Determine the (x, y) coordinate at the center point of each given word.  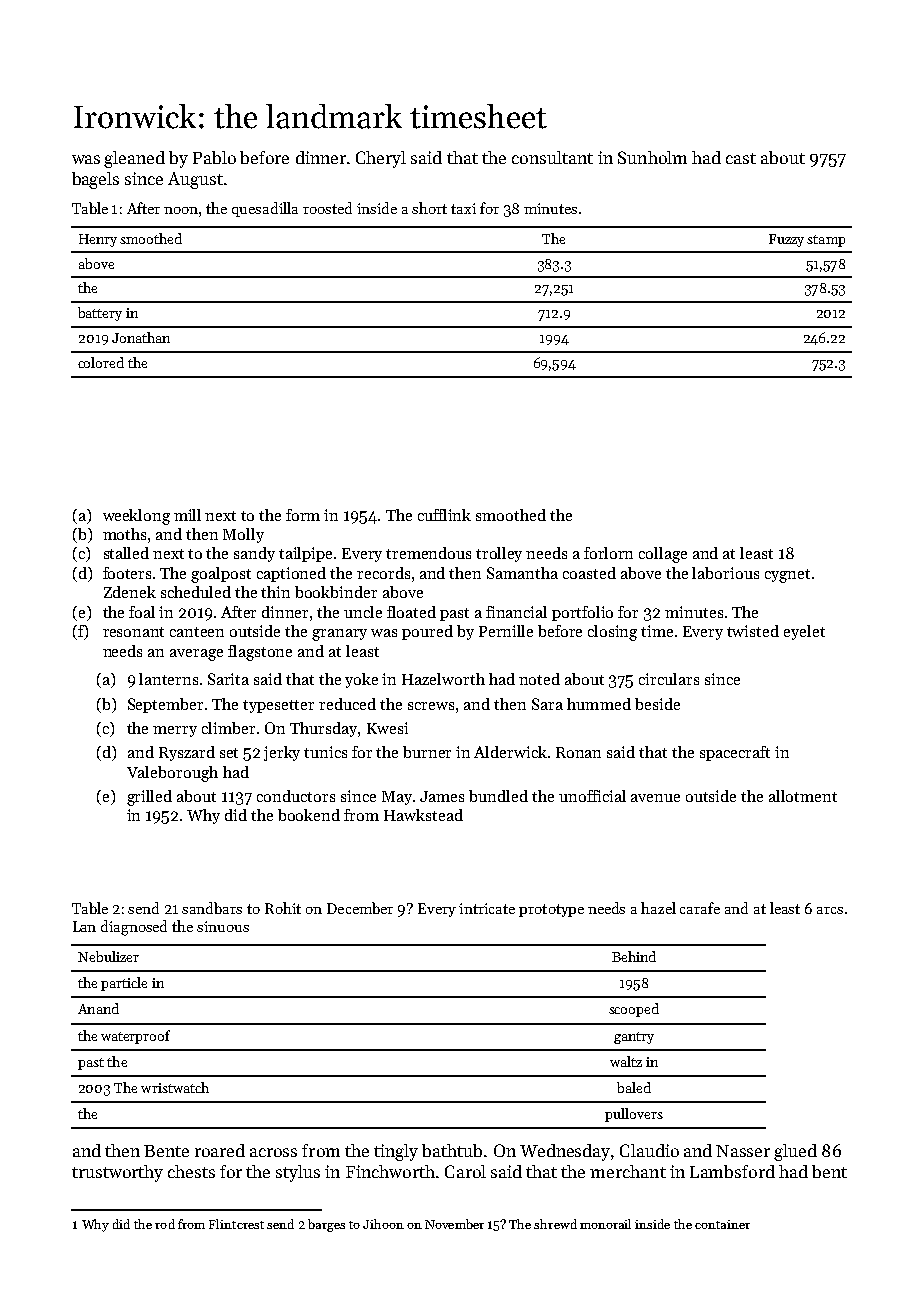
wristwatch (175, 1087)
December (360, 908)
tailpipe (305, 554)
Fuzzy (786, 240)
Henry (98, 240)
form (303, 515)
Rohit (283, 908)
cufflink (444, 515)
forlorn (608, 553)
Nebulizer (108, 956)
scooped (634, 1010)
